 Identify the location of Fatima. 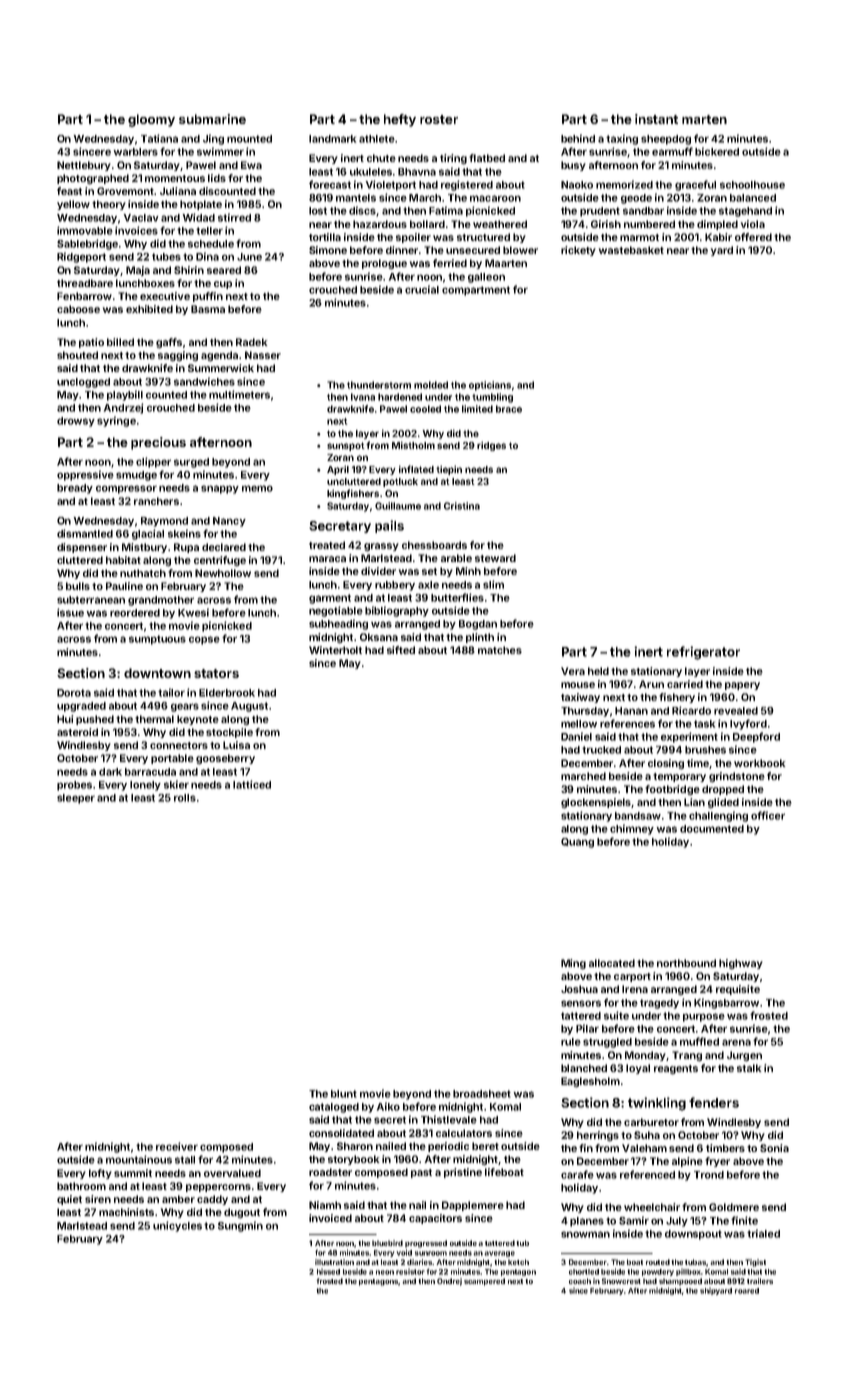
(446, 210).
